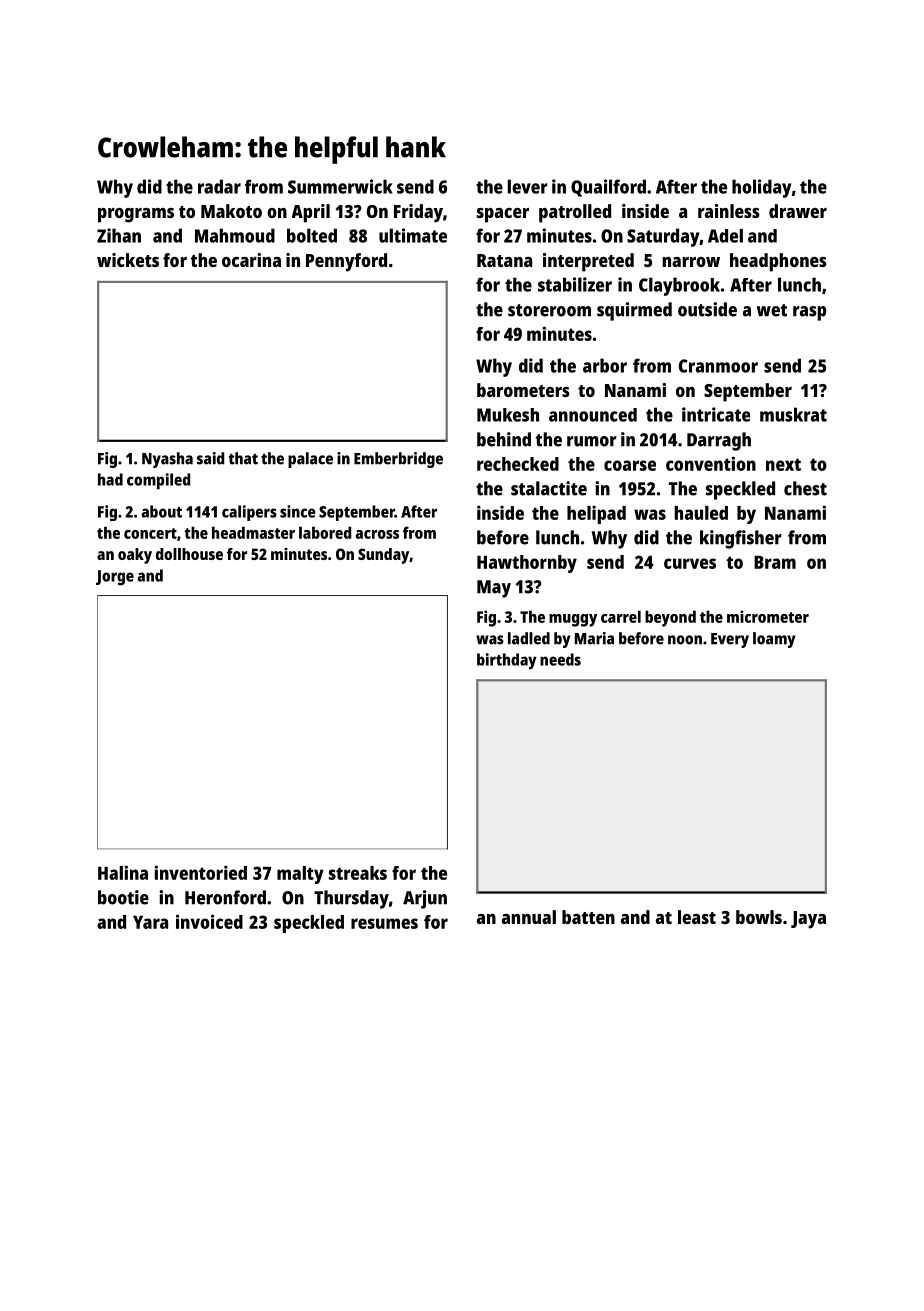  What do you see at coordinates (200, 872) in the screenshot?
I see `inventoried` at bounding box center [200, 872].
